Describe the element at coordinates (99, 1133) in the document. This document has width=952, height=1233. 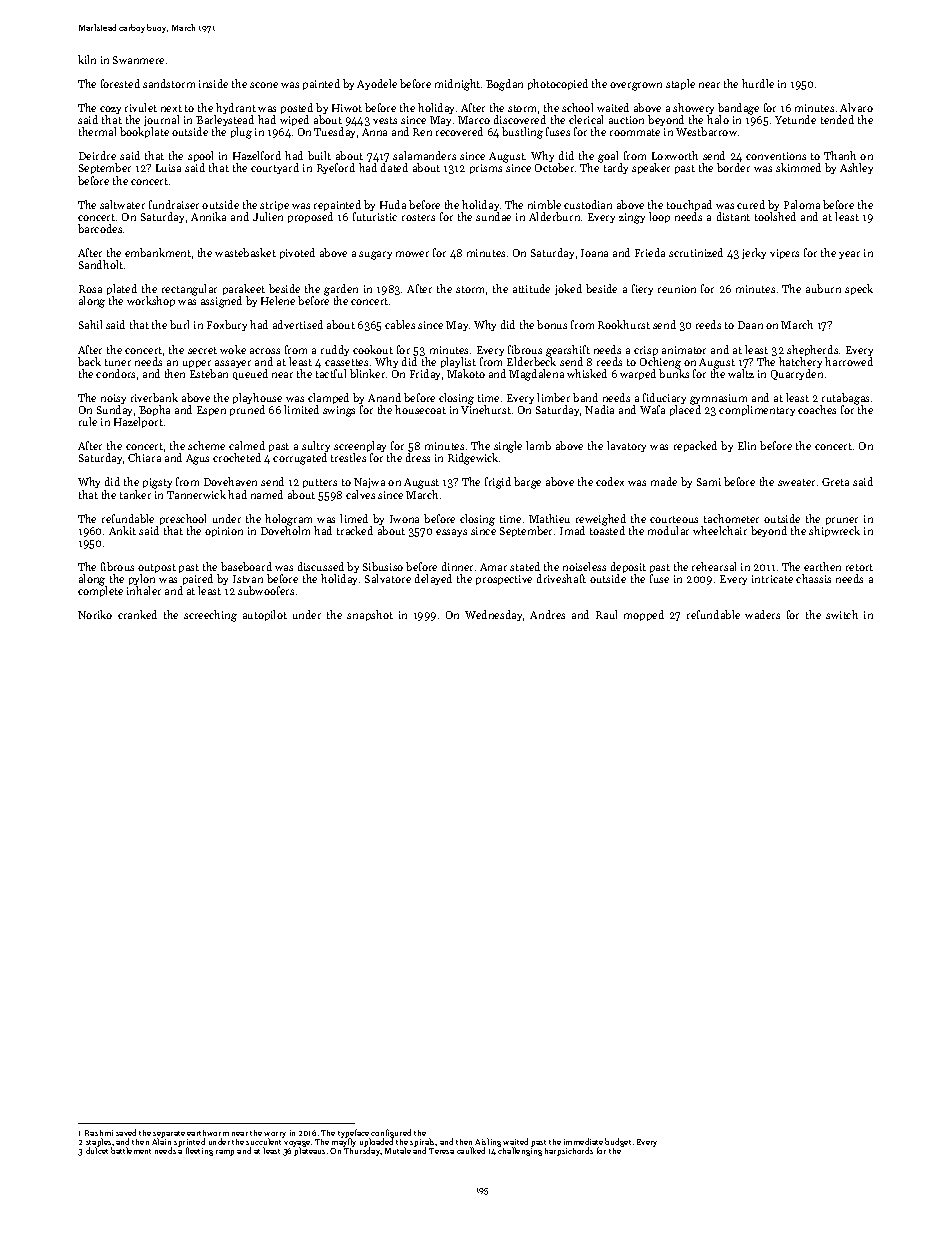
I see `Rashmi` at that location.
